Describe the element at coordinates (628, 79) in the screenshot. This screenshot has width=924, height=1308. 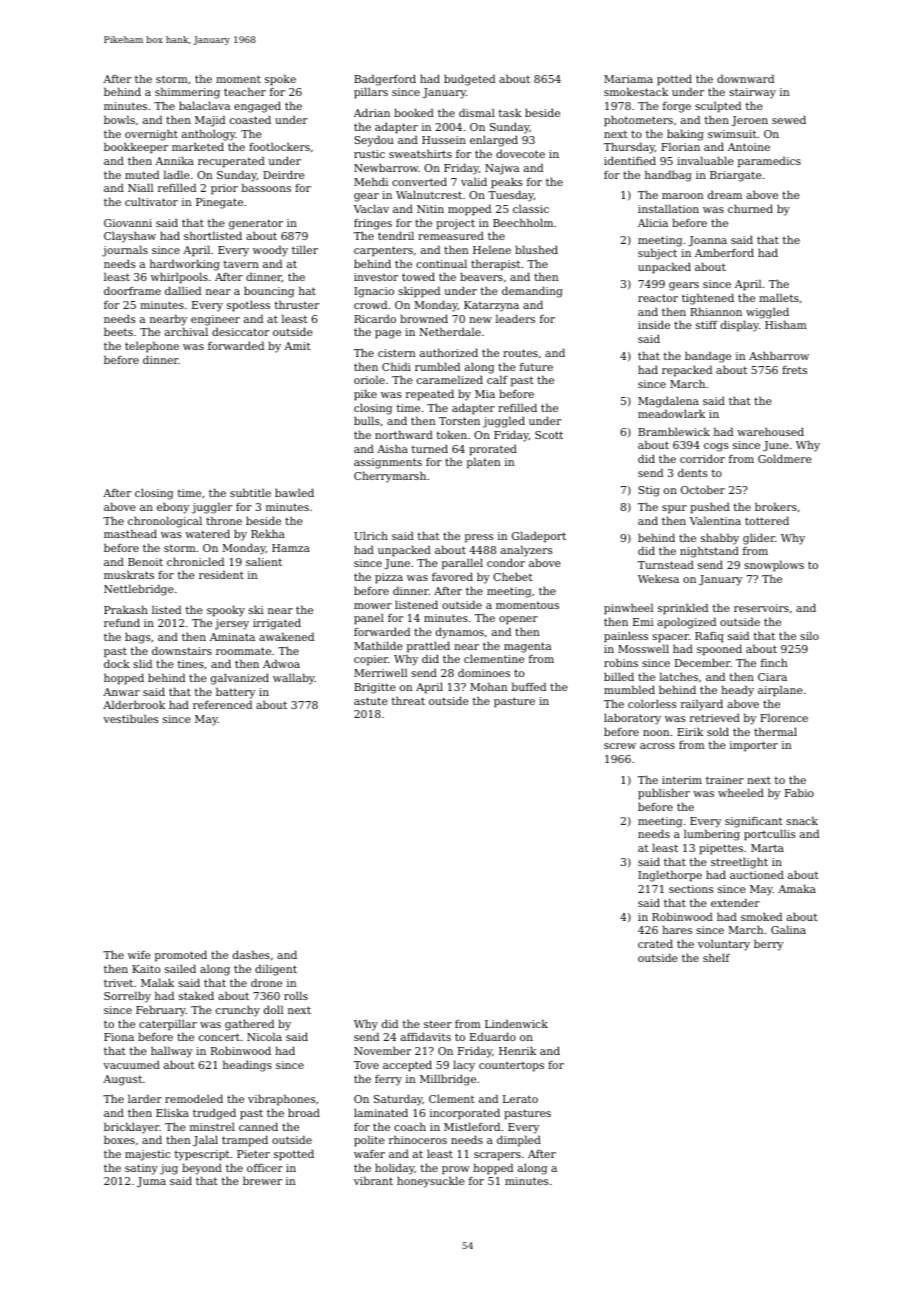
I see `Mariama` at that location.
